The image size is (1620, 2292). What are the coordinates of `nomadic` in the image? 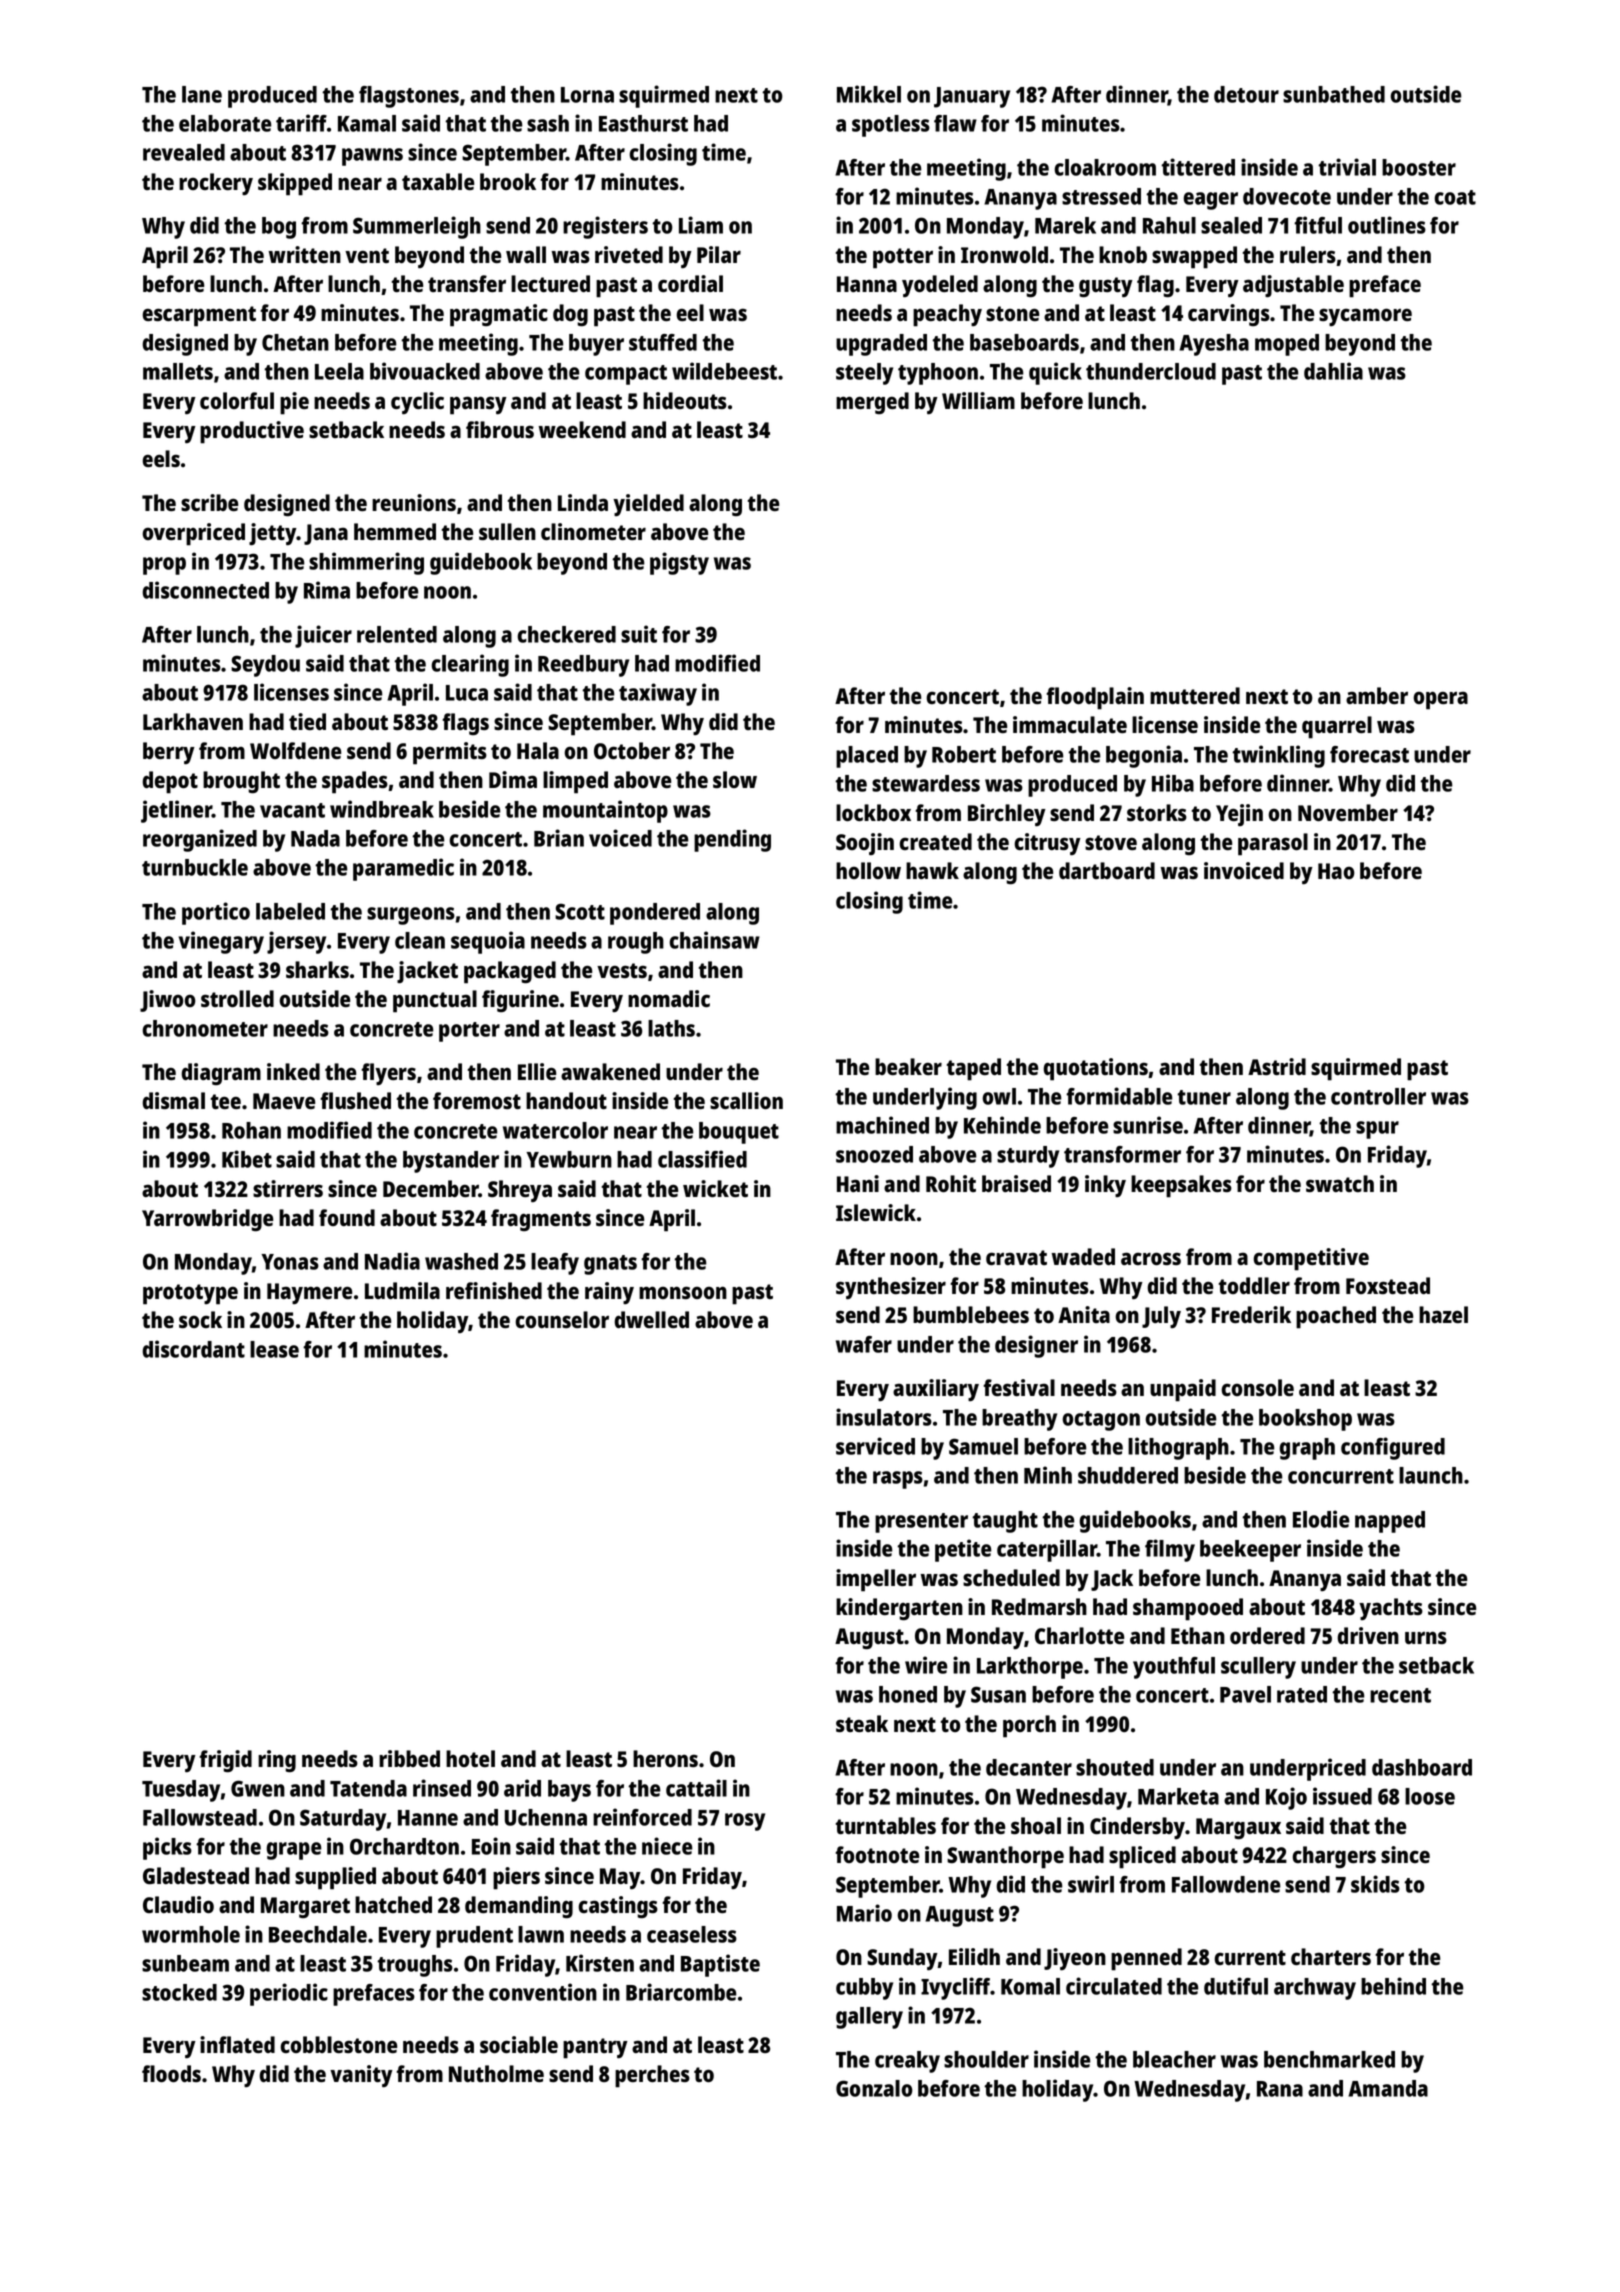 It's located at (669, 998).
